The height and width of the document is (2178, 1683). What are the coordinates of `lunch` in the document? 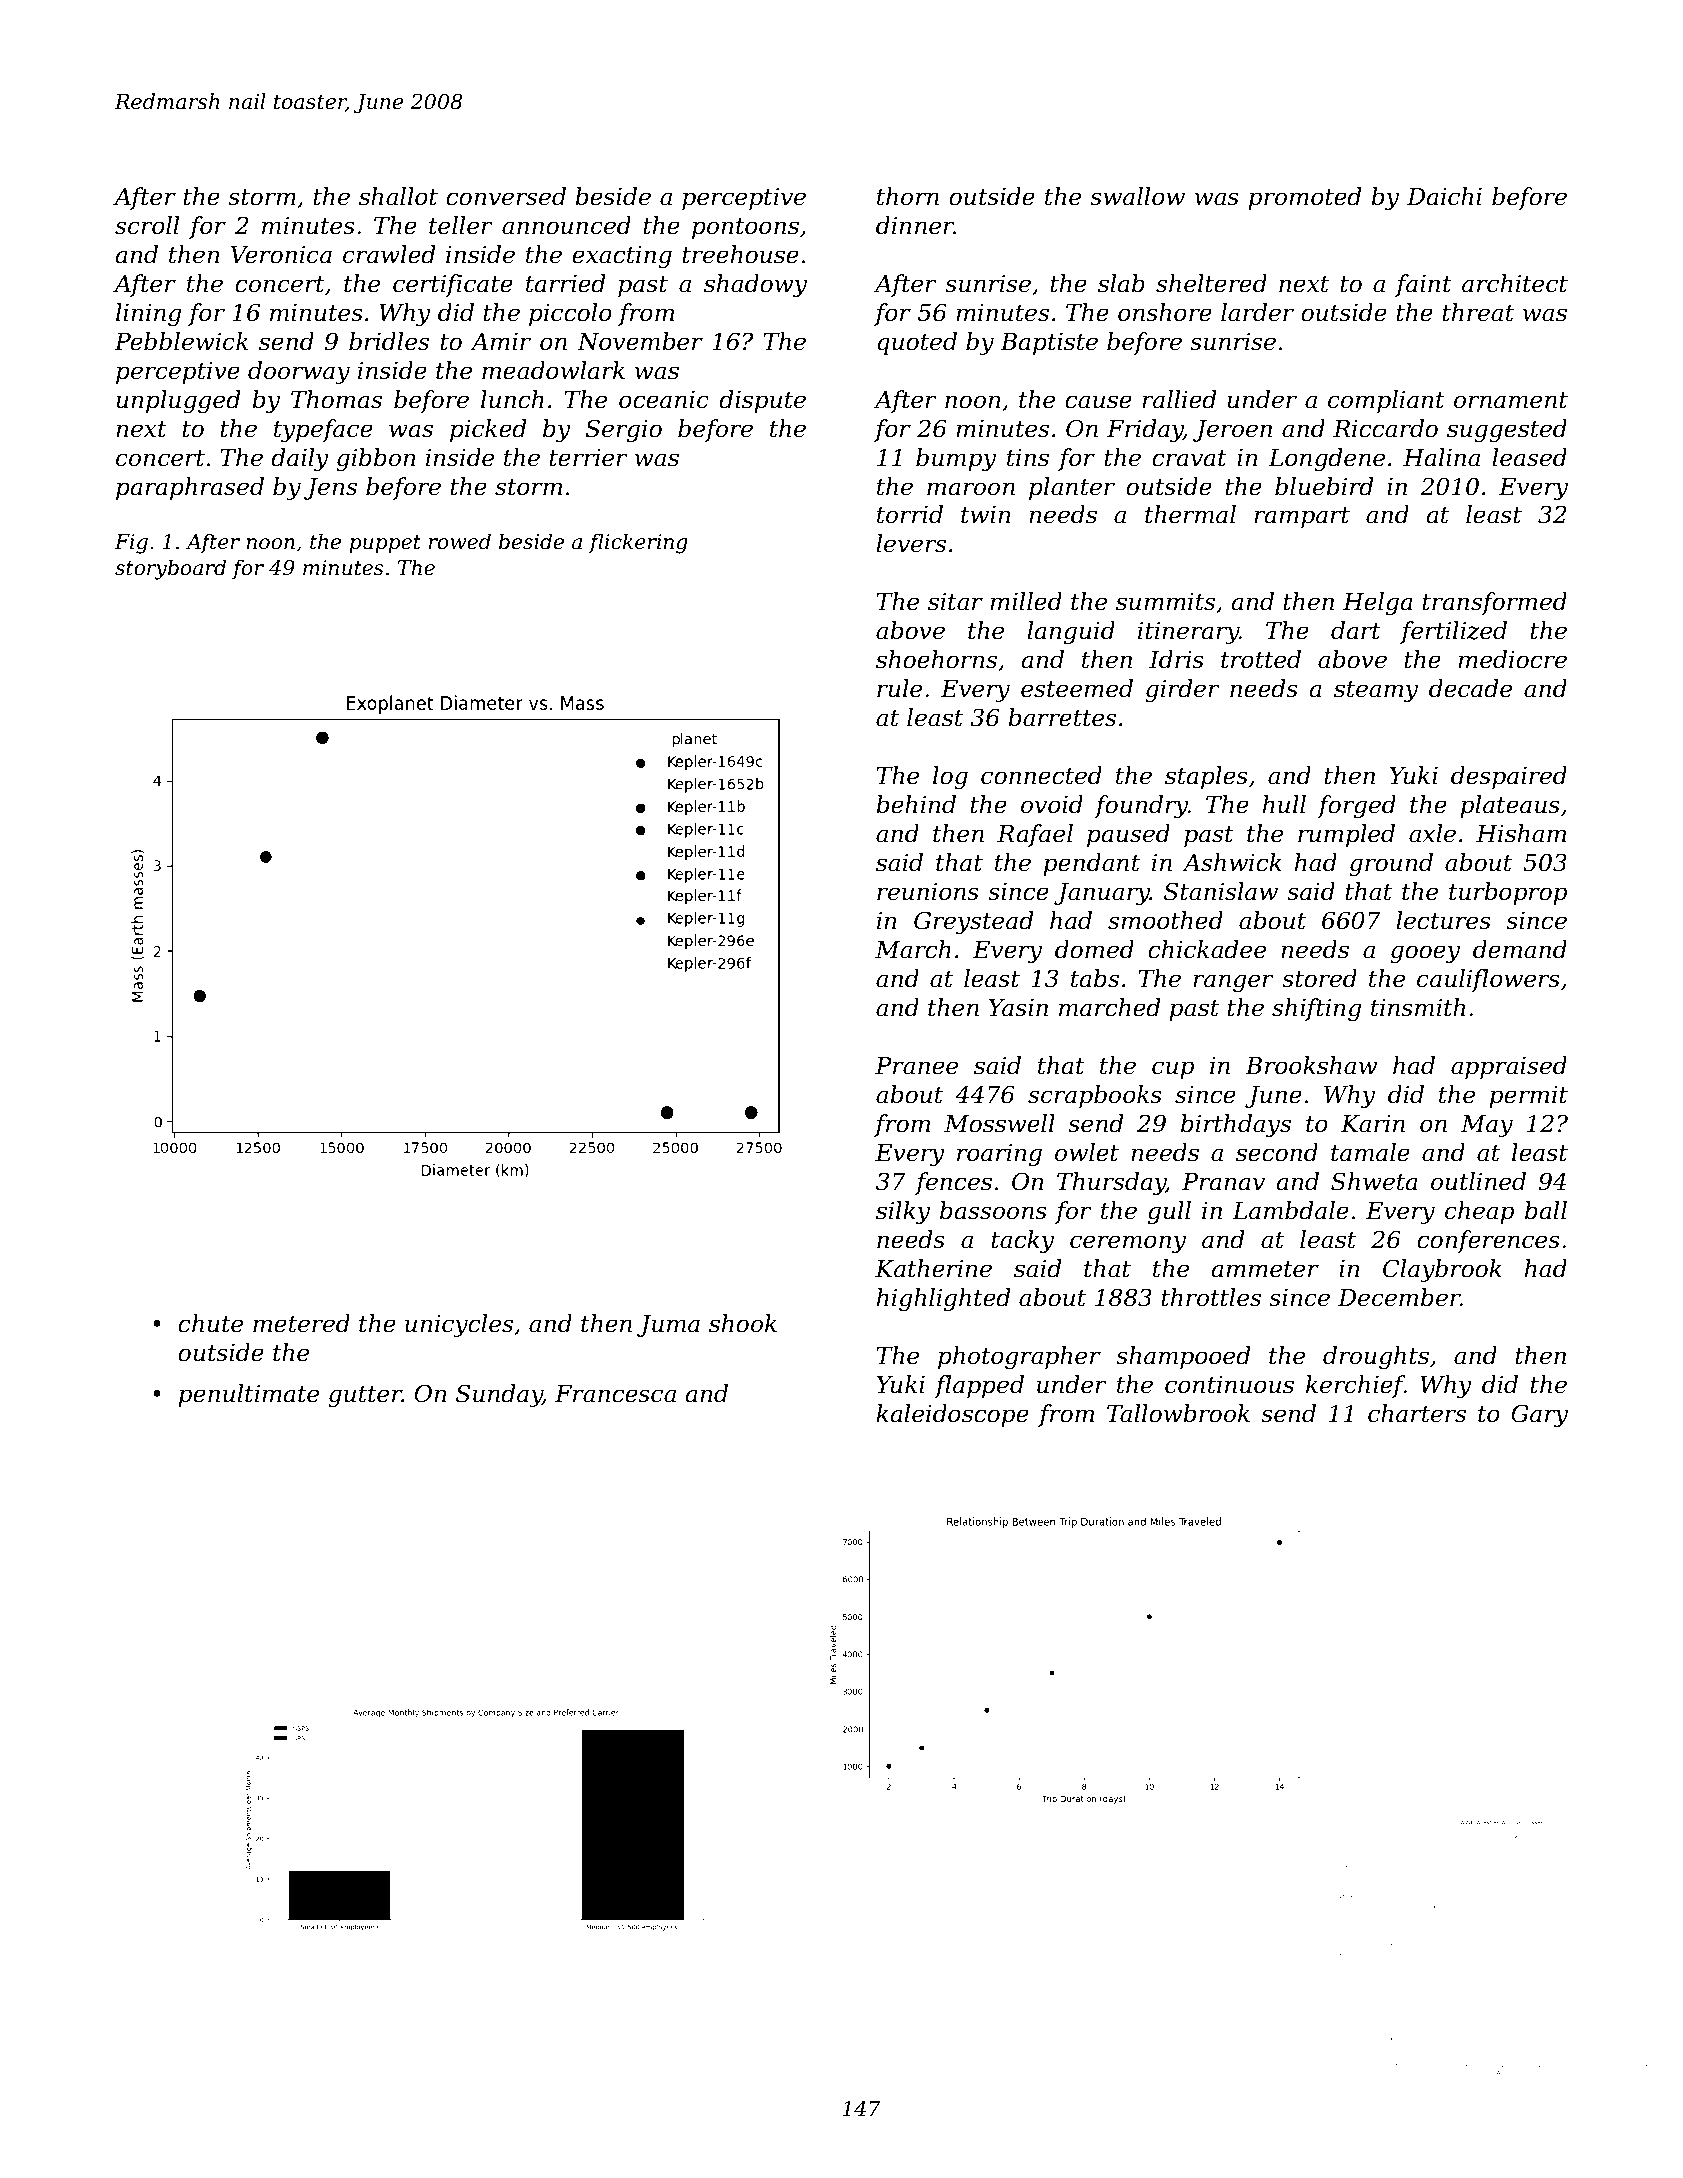 It's located at (512, 399).
